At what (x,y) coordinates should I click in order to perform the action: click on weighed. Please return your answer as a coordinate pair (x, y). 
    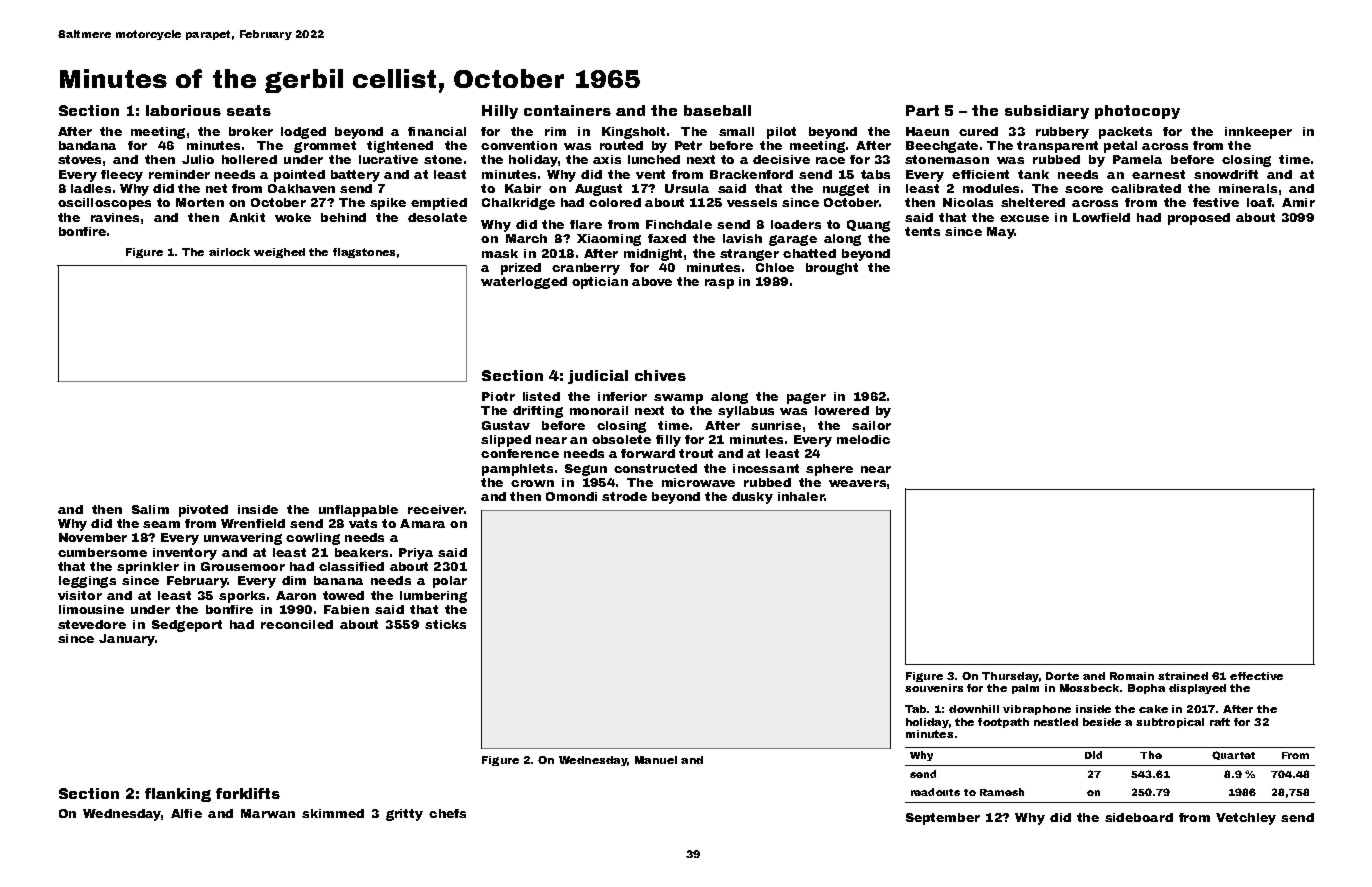
    Looking at the image, I should click on (279, 253).
